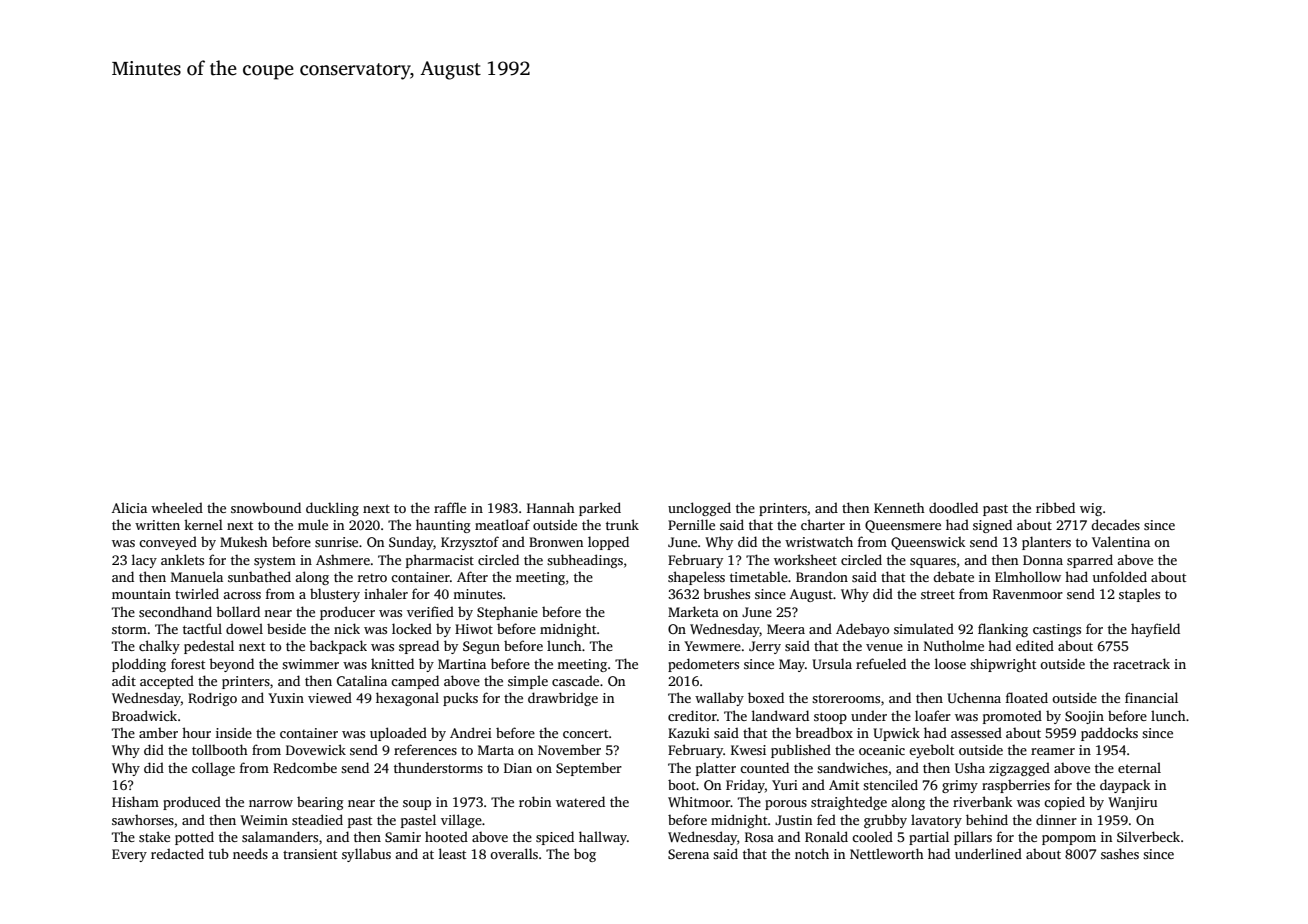  Describe the element at coordinates (450, 507) in the screenshot. I see `raffle` at that location.
